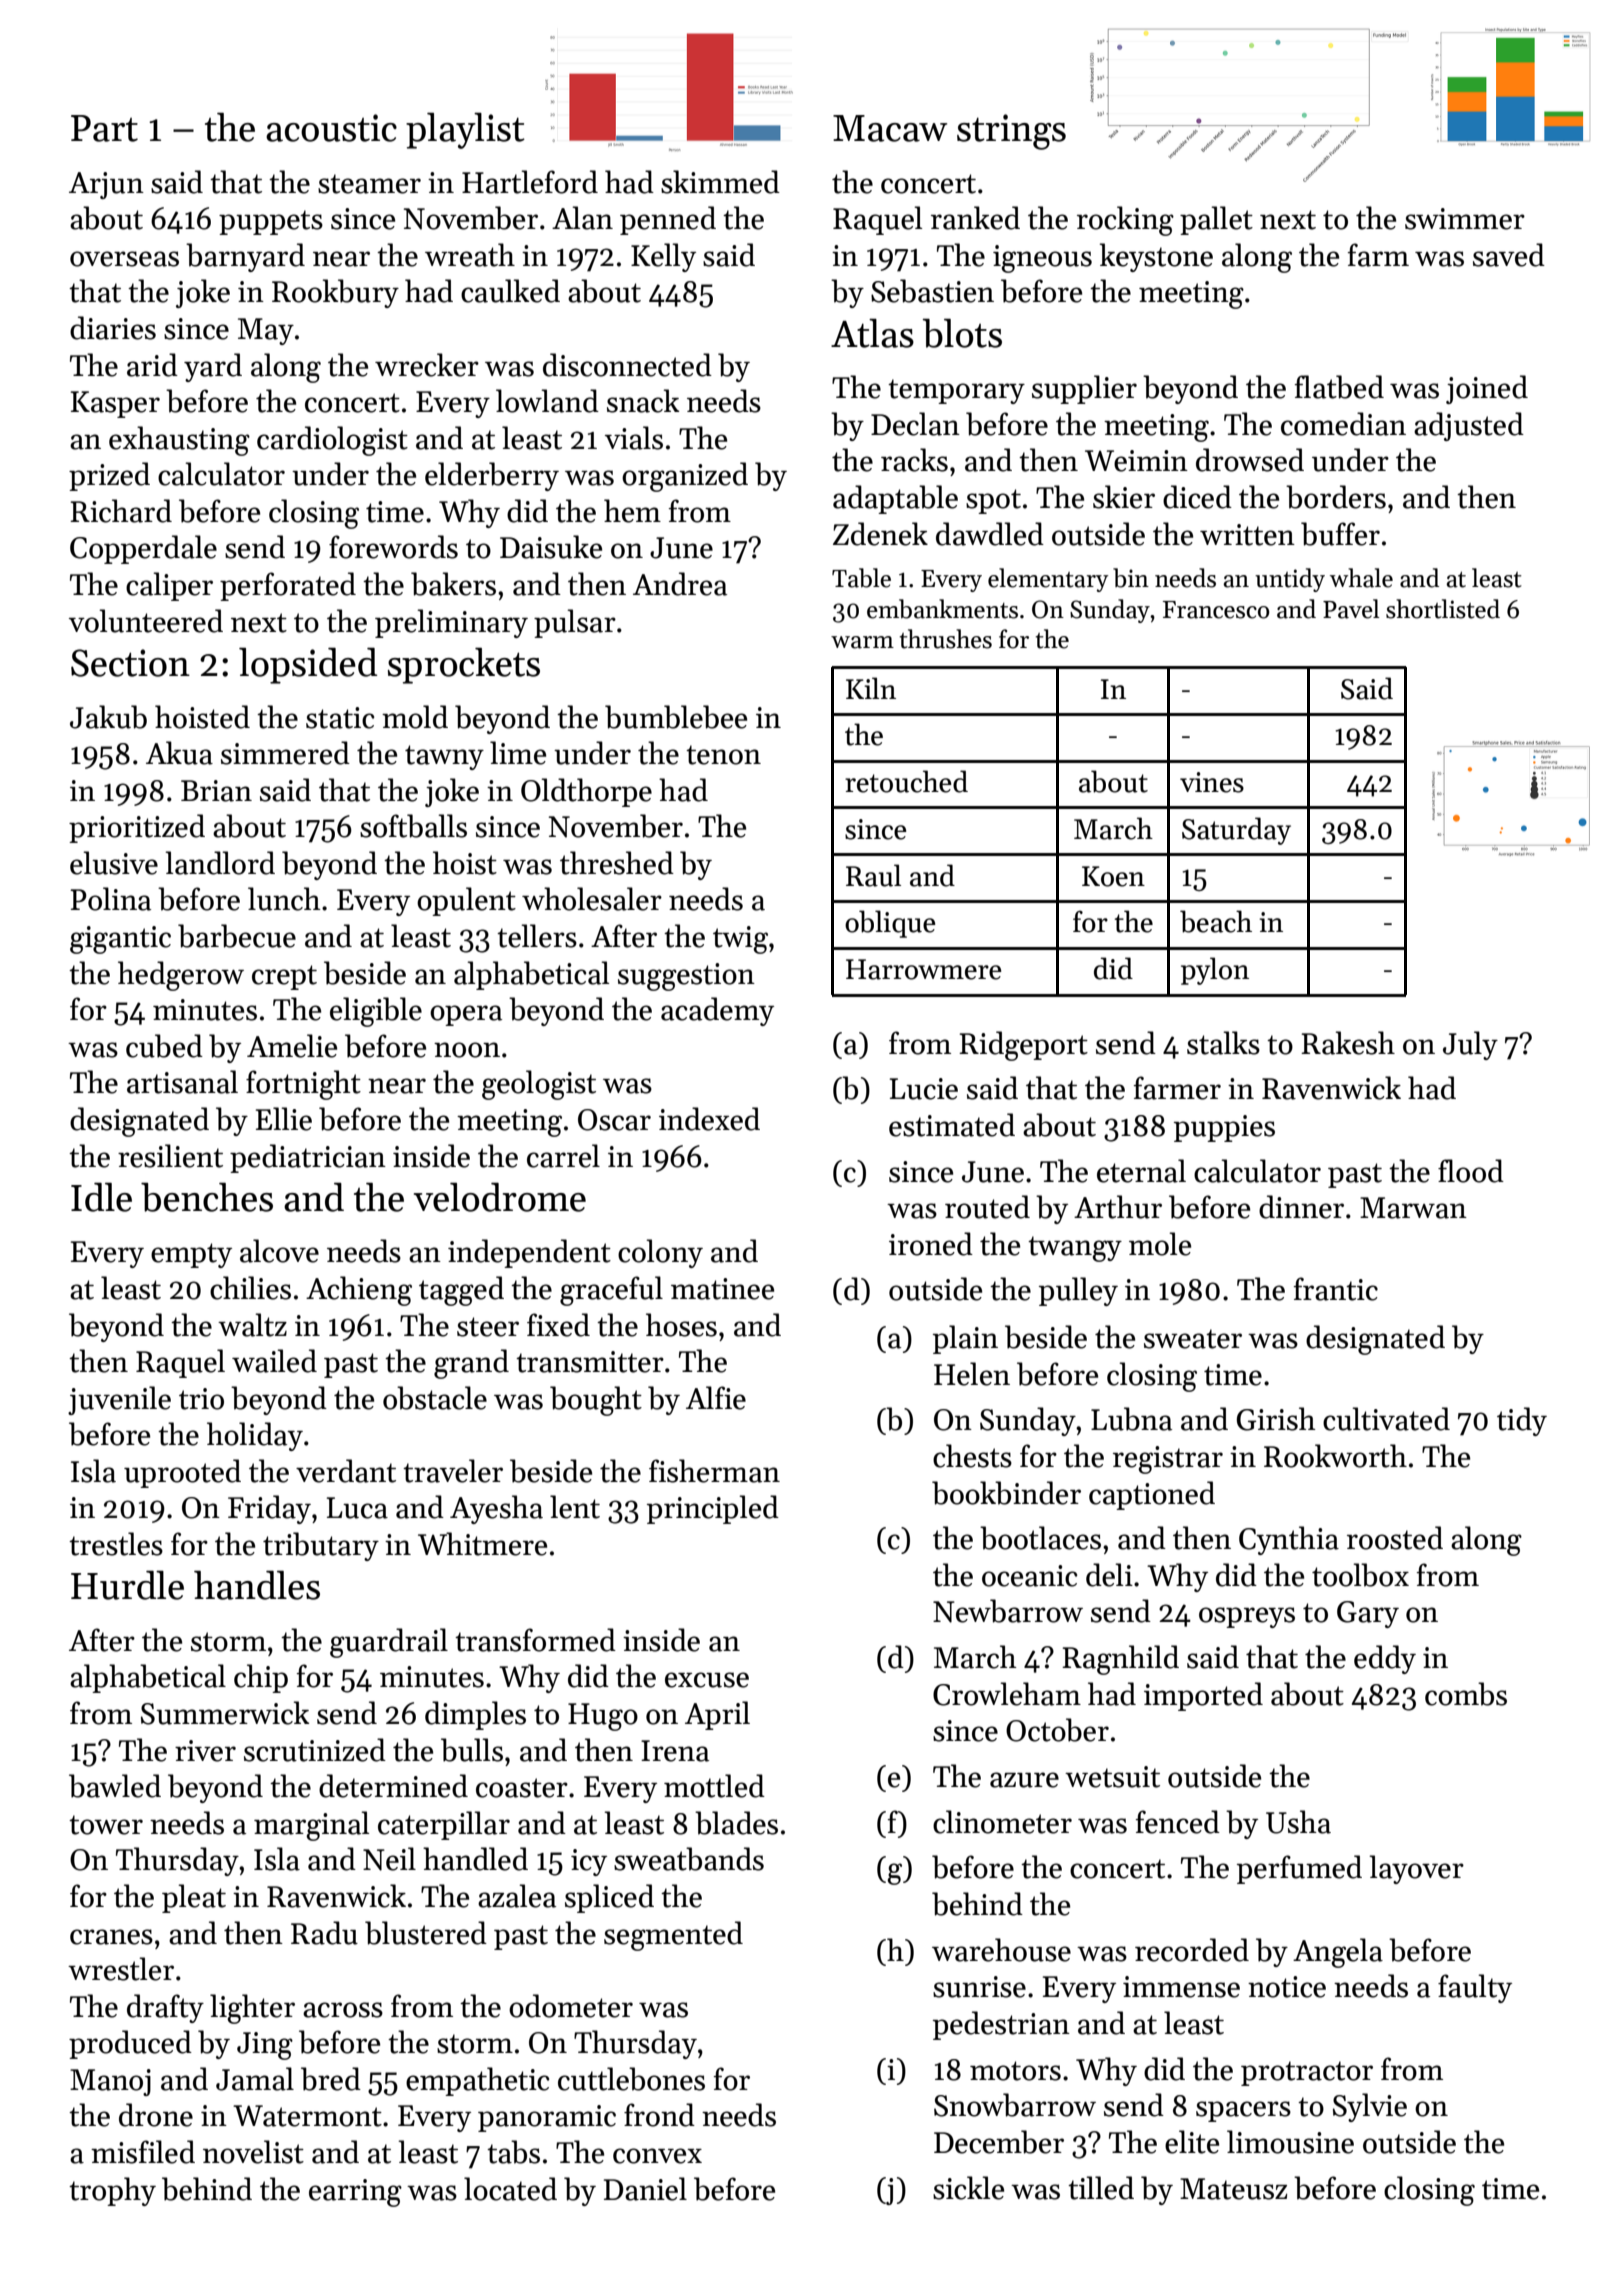 The image size is (1620, 2292). Describe the element at coordinates (956, 391) in the screenshot. I see `temporary` at that location.
